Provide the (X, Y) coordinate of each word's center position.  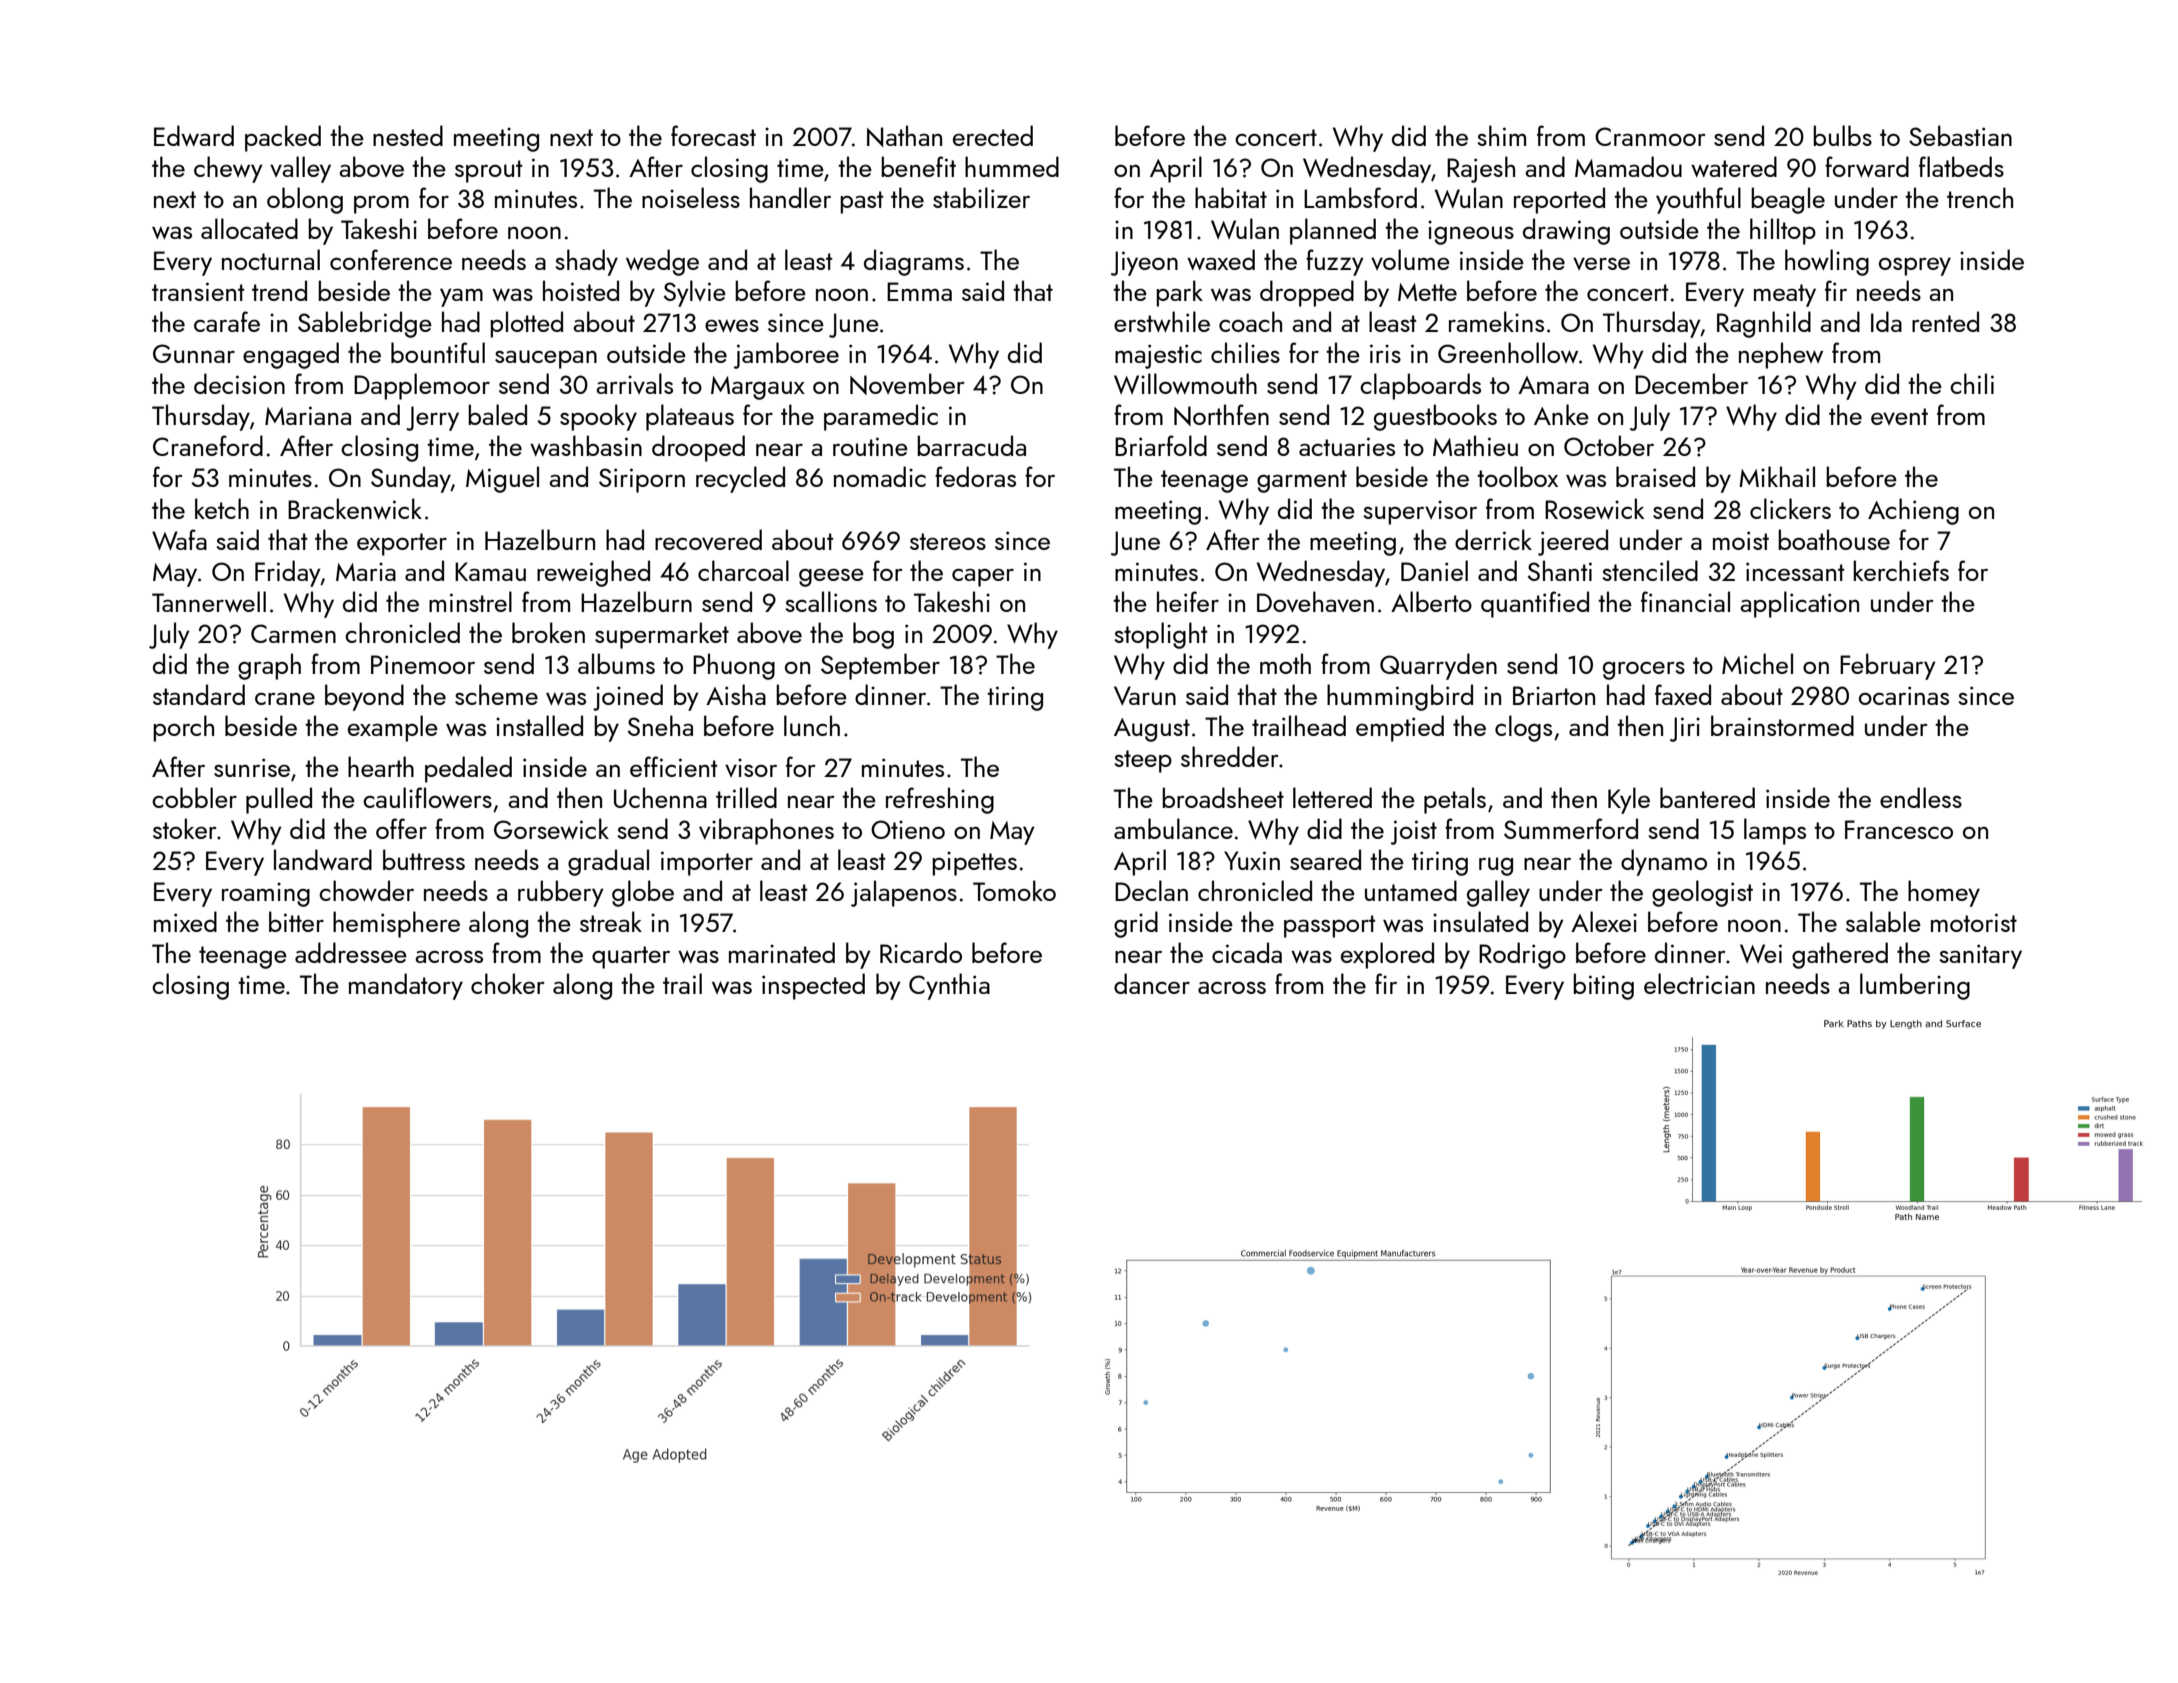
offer (401, 828)
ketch (222, 508)
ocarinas (1904, 695)
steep (1143, 761)
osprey (1915, 266)
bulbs (1842, 135)
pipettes (974, 863)
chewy (228, 169)
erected (993, 135)
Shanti (1560, 570)
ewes (732, 325)
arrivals (634, 383)
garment (1302, 481)
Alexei (1604, 921)
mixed (185, 921)
